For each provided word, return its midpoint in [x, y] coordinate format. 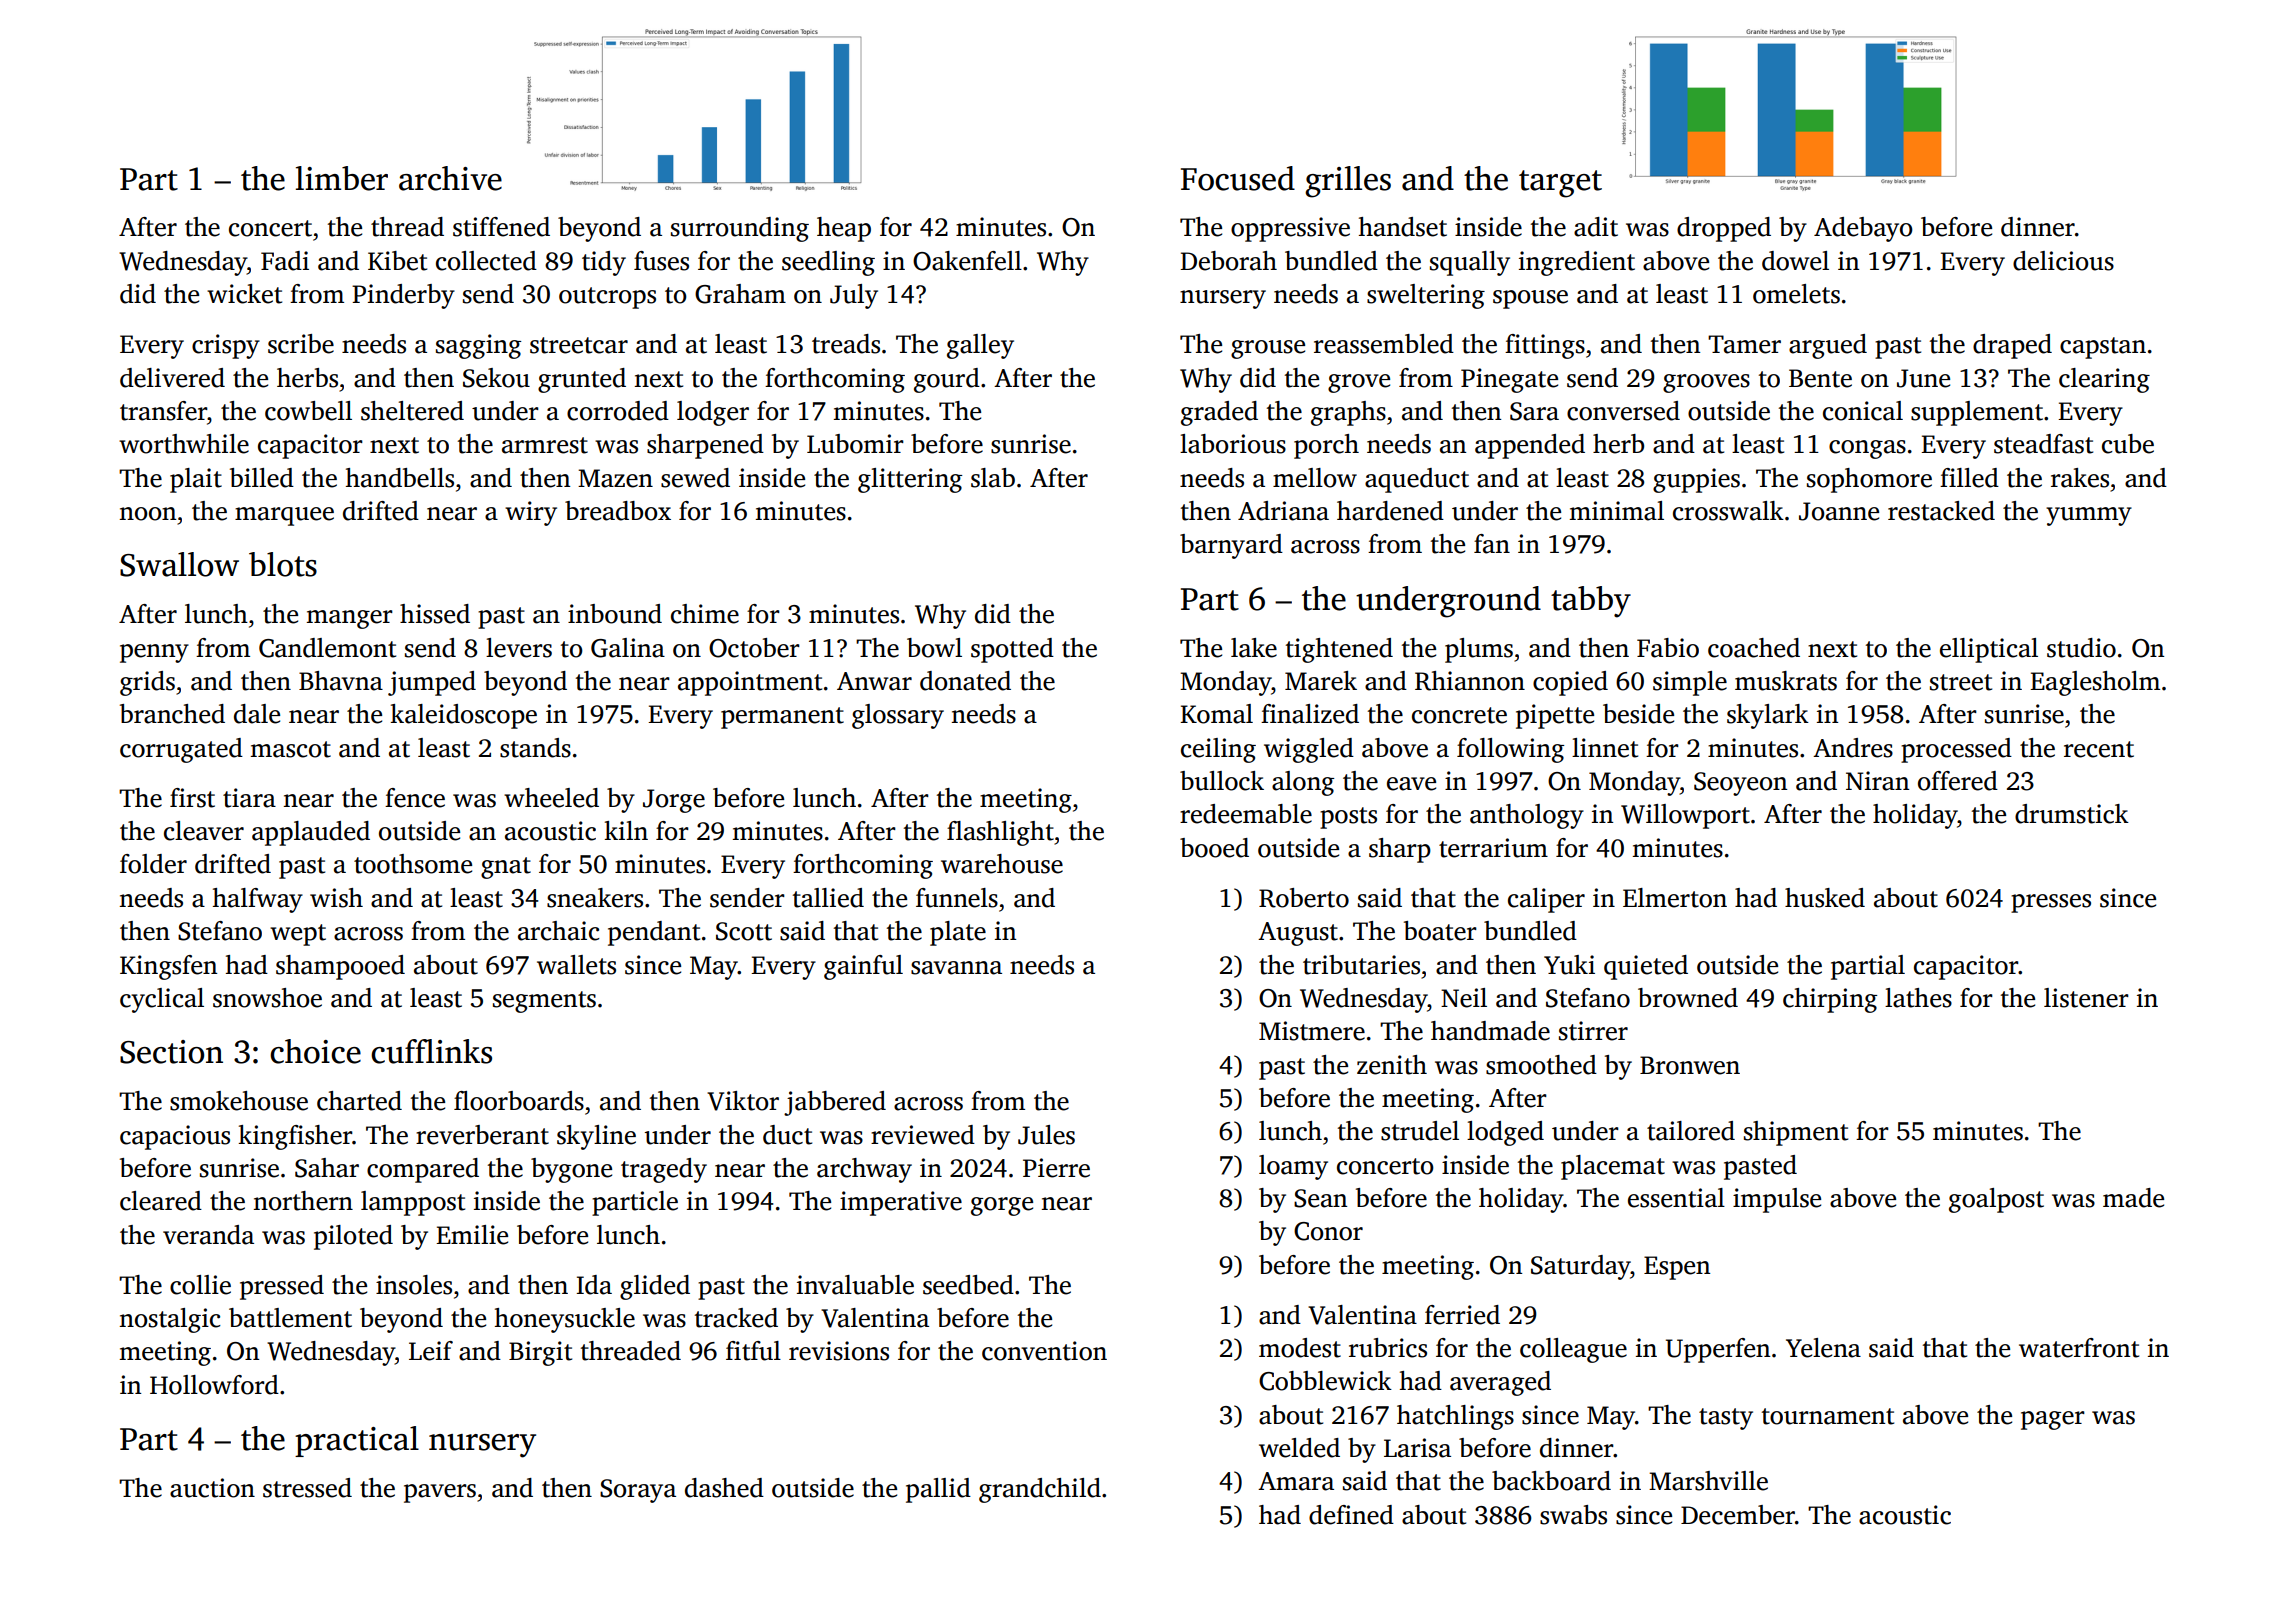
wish [336, 898]
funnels [957, 898]
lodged [1505, 1133]
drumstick [2072, 814]
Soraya [638, 1491]
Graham [740, 294]
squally [1470, 263]
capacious [175, 1137]
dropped [1724, 229]
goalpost [1996, 1200]
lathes [1918, 998]
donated [965, 681]
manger [350, 619]
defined [1351, 1515]
